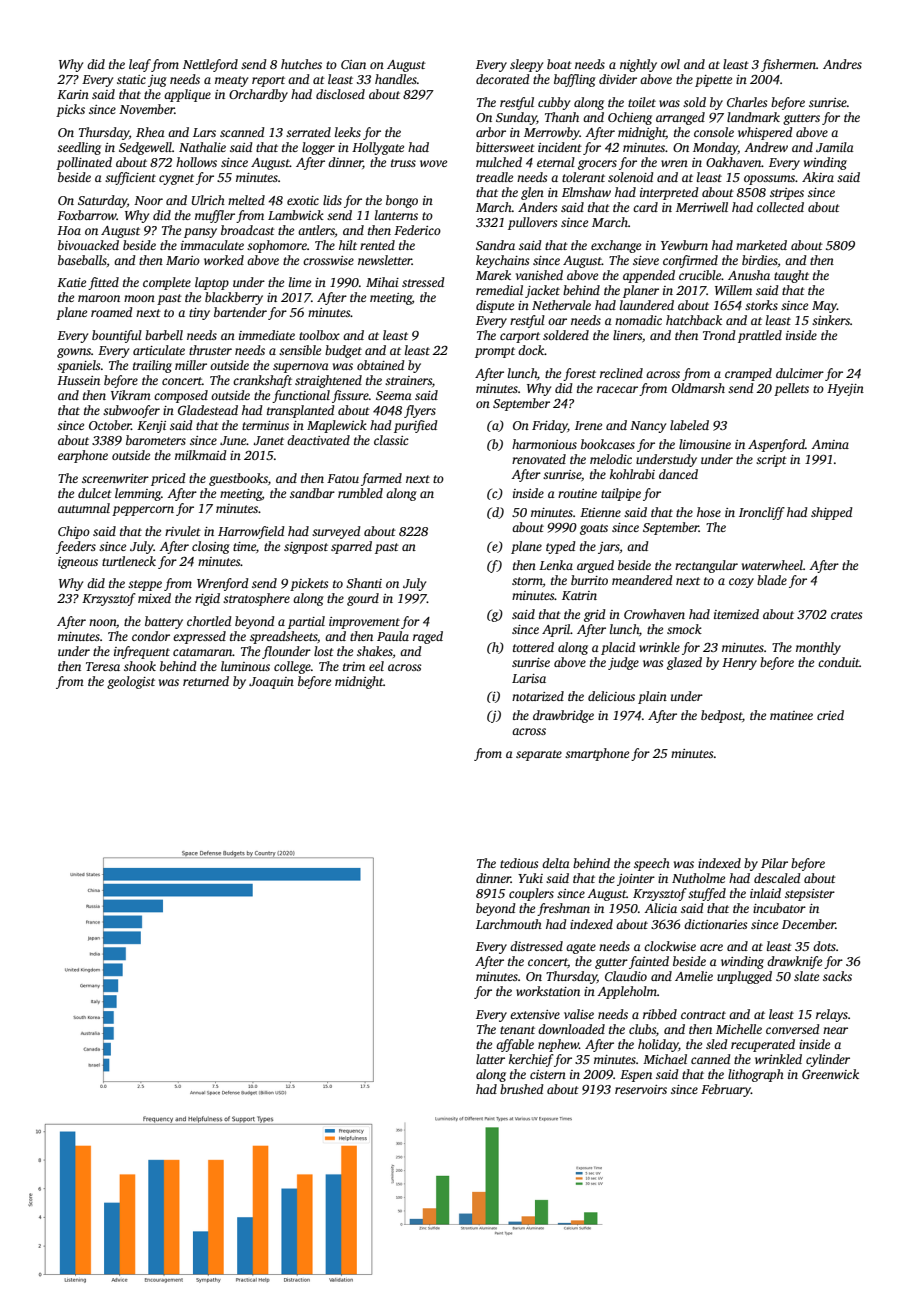 Image resolution: width=924 pixels, height=1308 pixels. What do you see at coordinates (788, 65) in the screenshot?
I see `fishermen` at bounding box center [788, 65].
